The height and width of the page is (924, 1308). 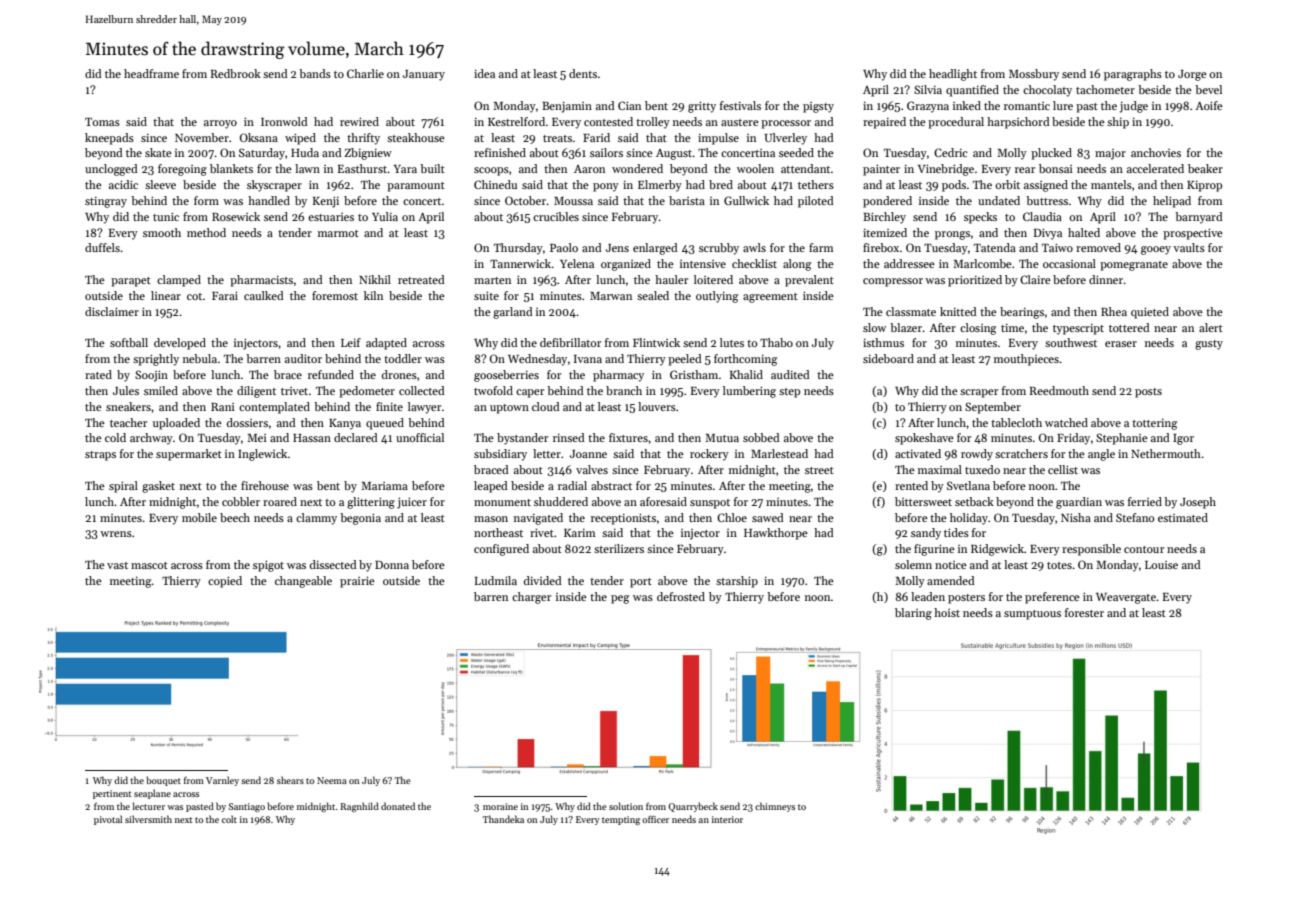 I want to click on Marlcombe, so click(x=982, y=263).
